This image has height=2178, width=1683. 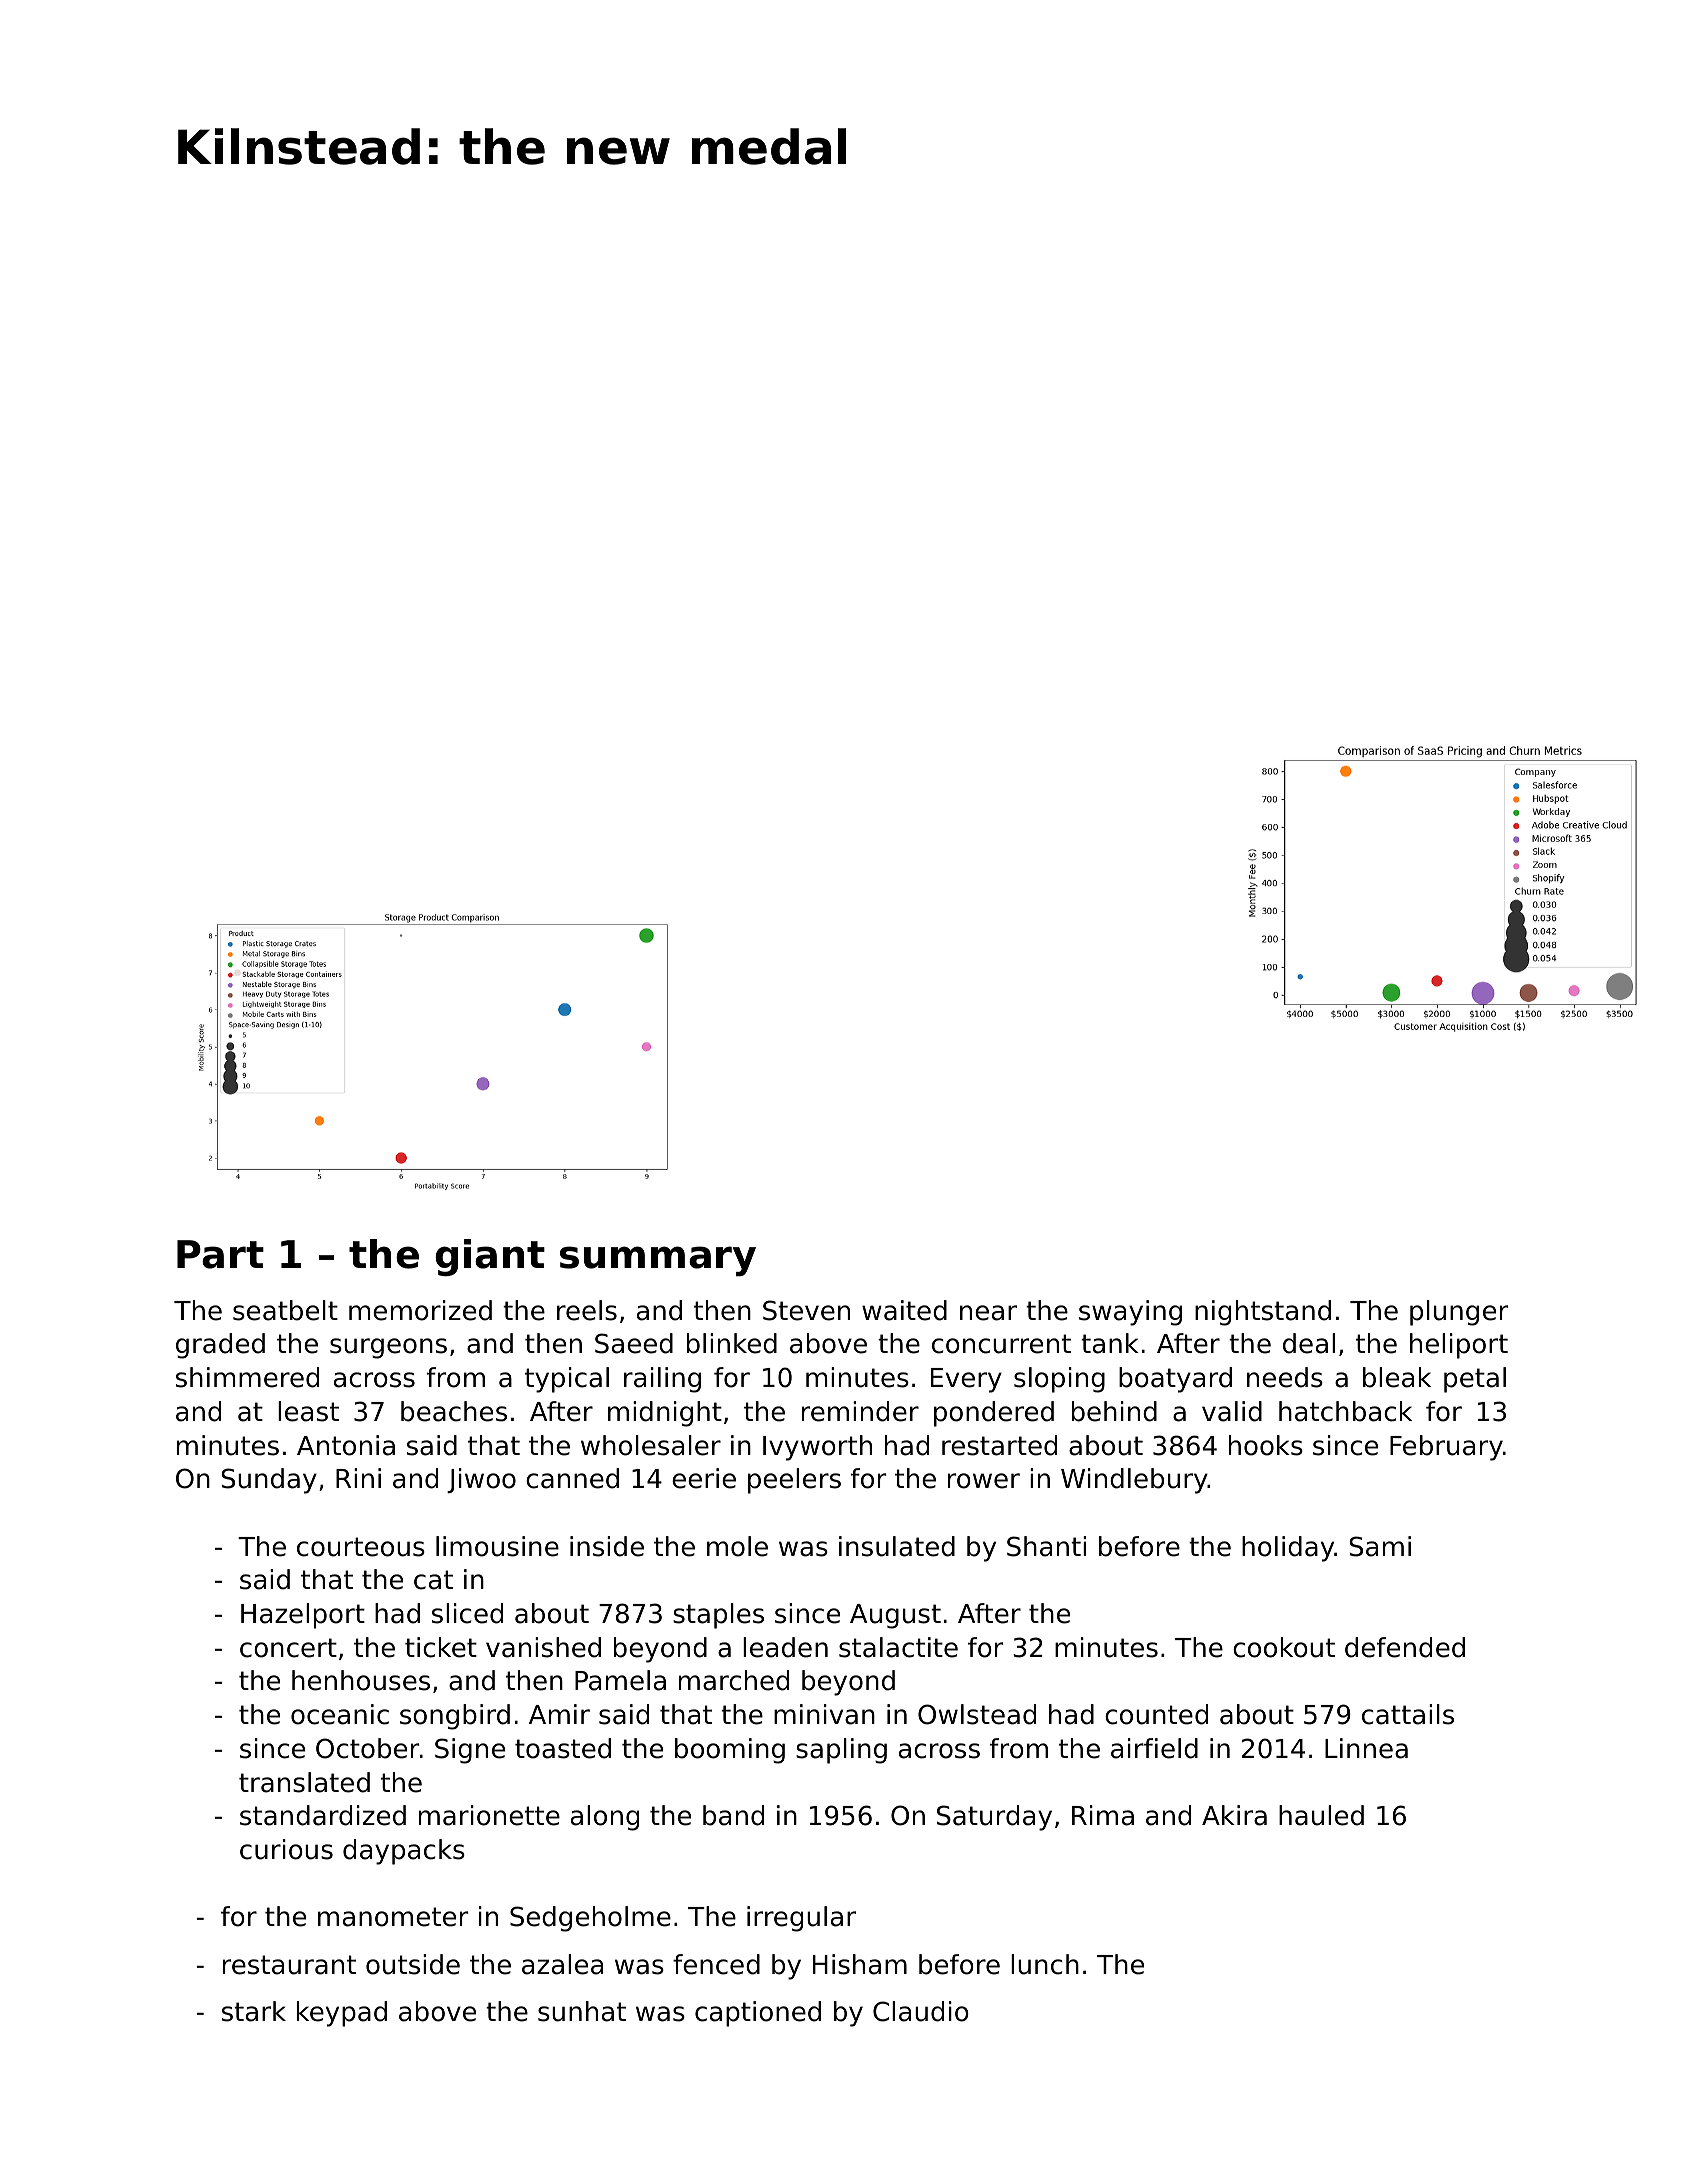 What do you see at coordinates (587, 1310) in the image?
I see `reels` at bounding box center [587, 1310].
